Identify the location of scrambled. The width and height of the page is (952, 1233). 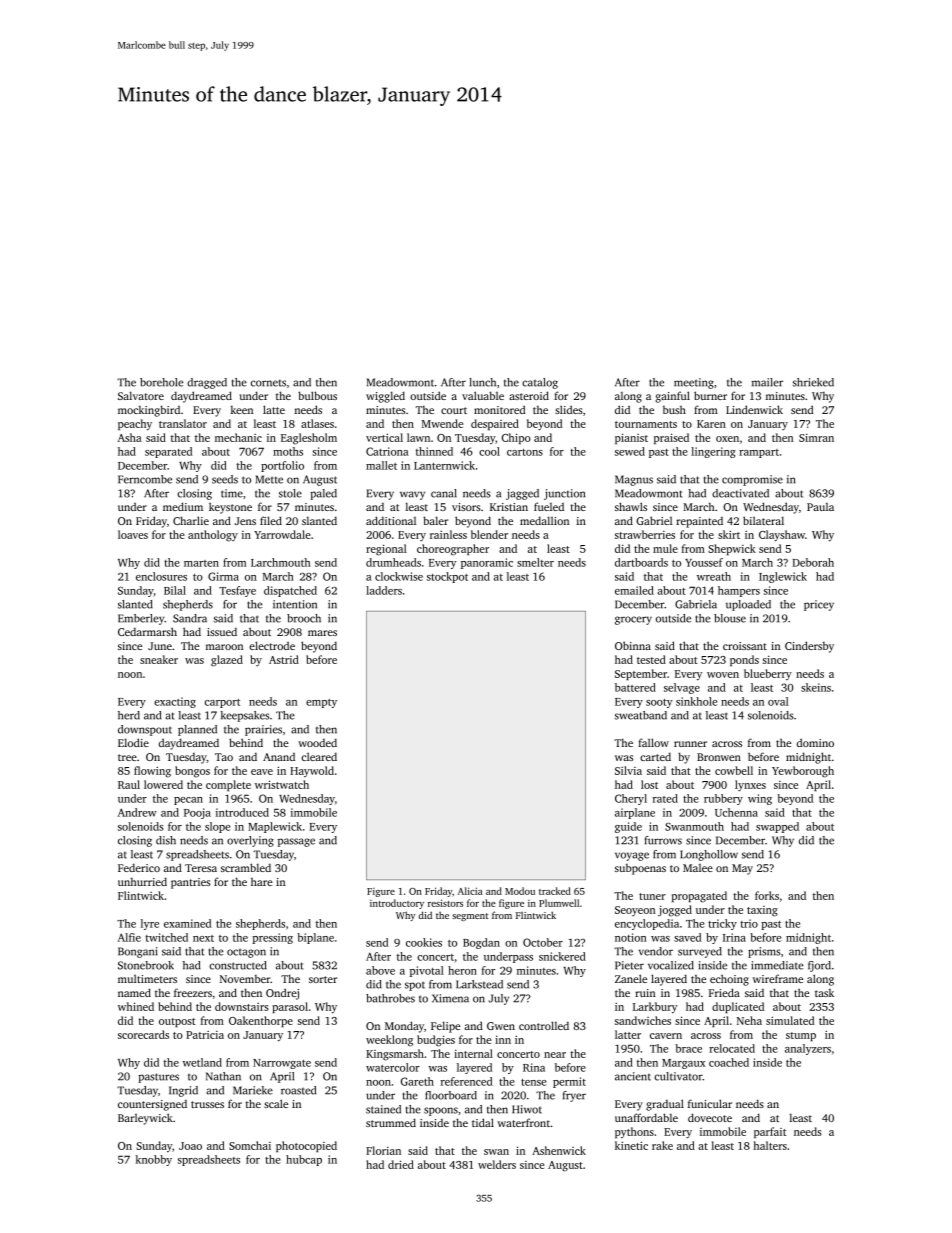
(246, 867).
